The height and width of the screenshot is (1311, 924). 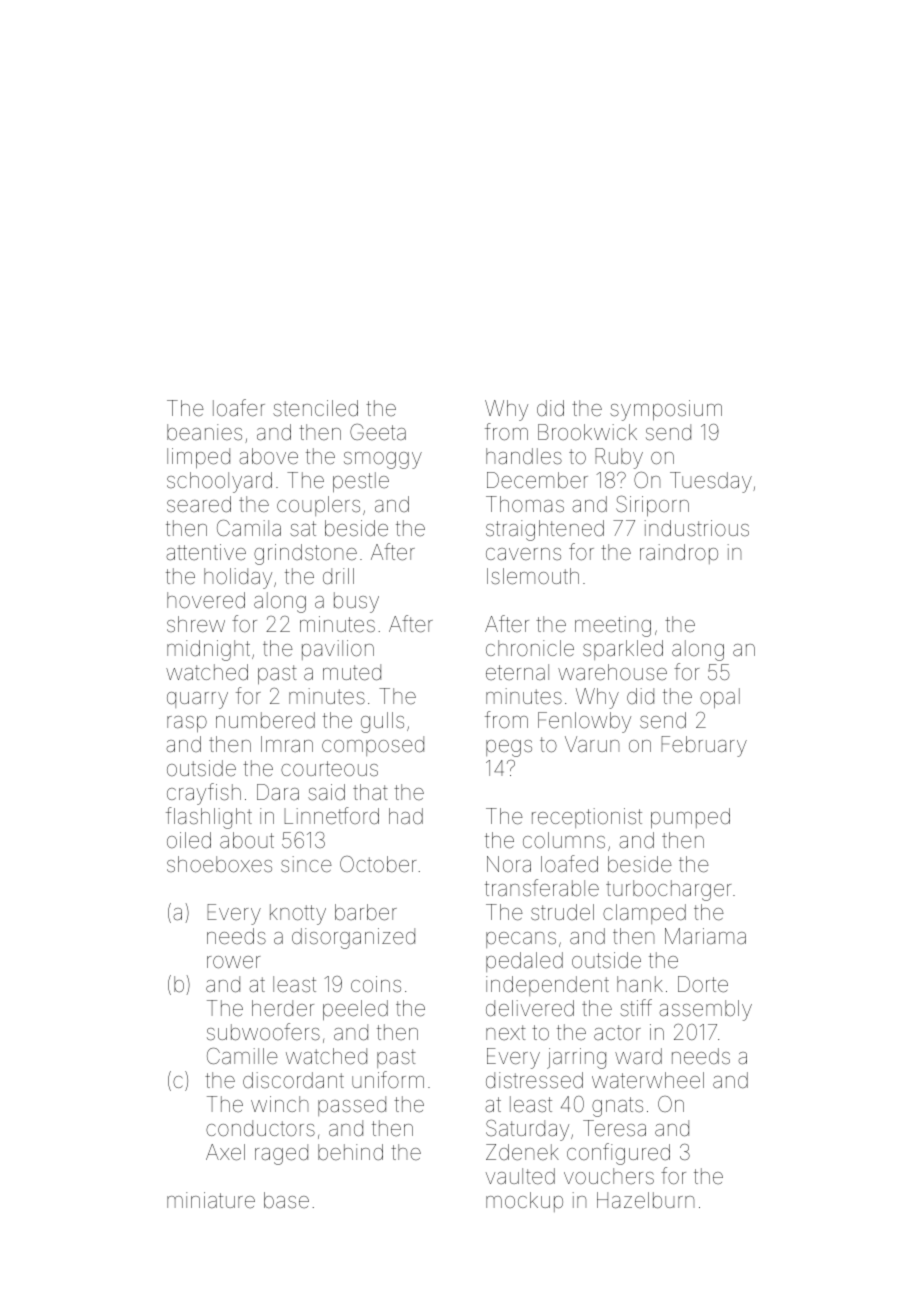 I want to click on symposium, so click(x=666, y=410).
